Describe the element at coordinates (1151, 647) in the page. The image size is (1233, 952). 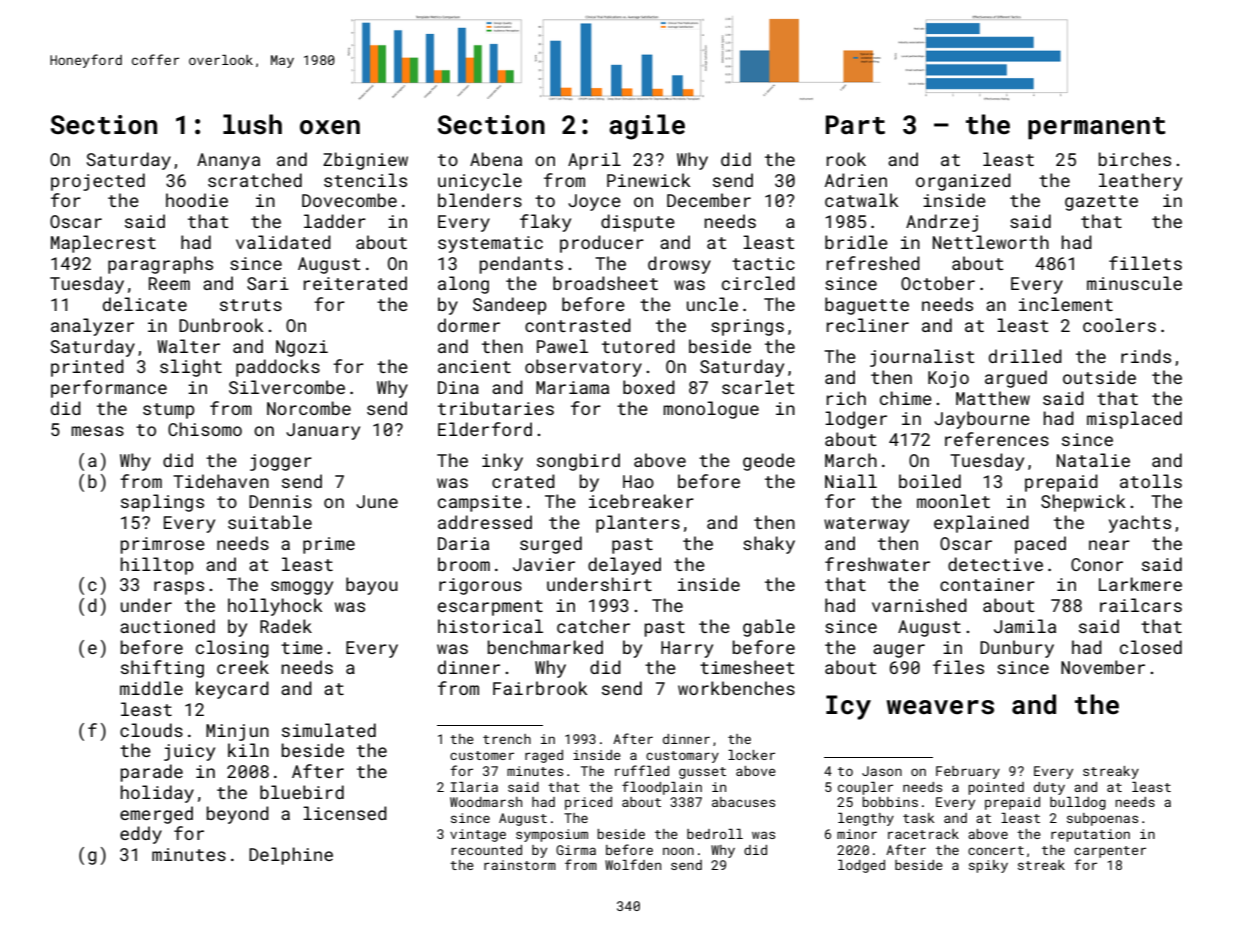
I see `closed` at that location.
